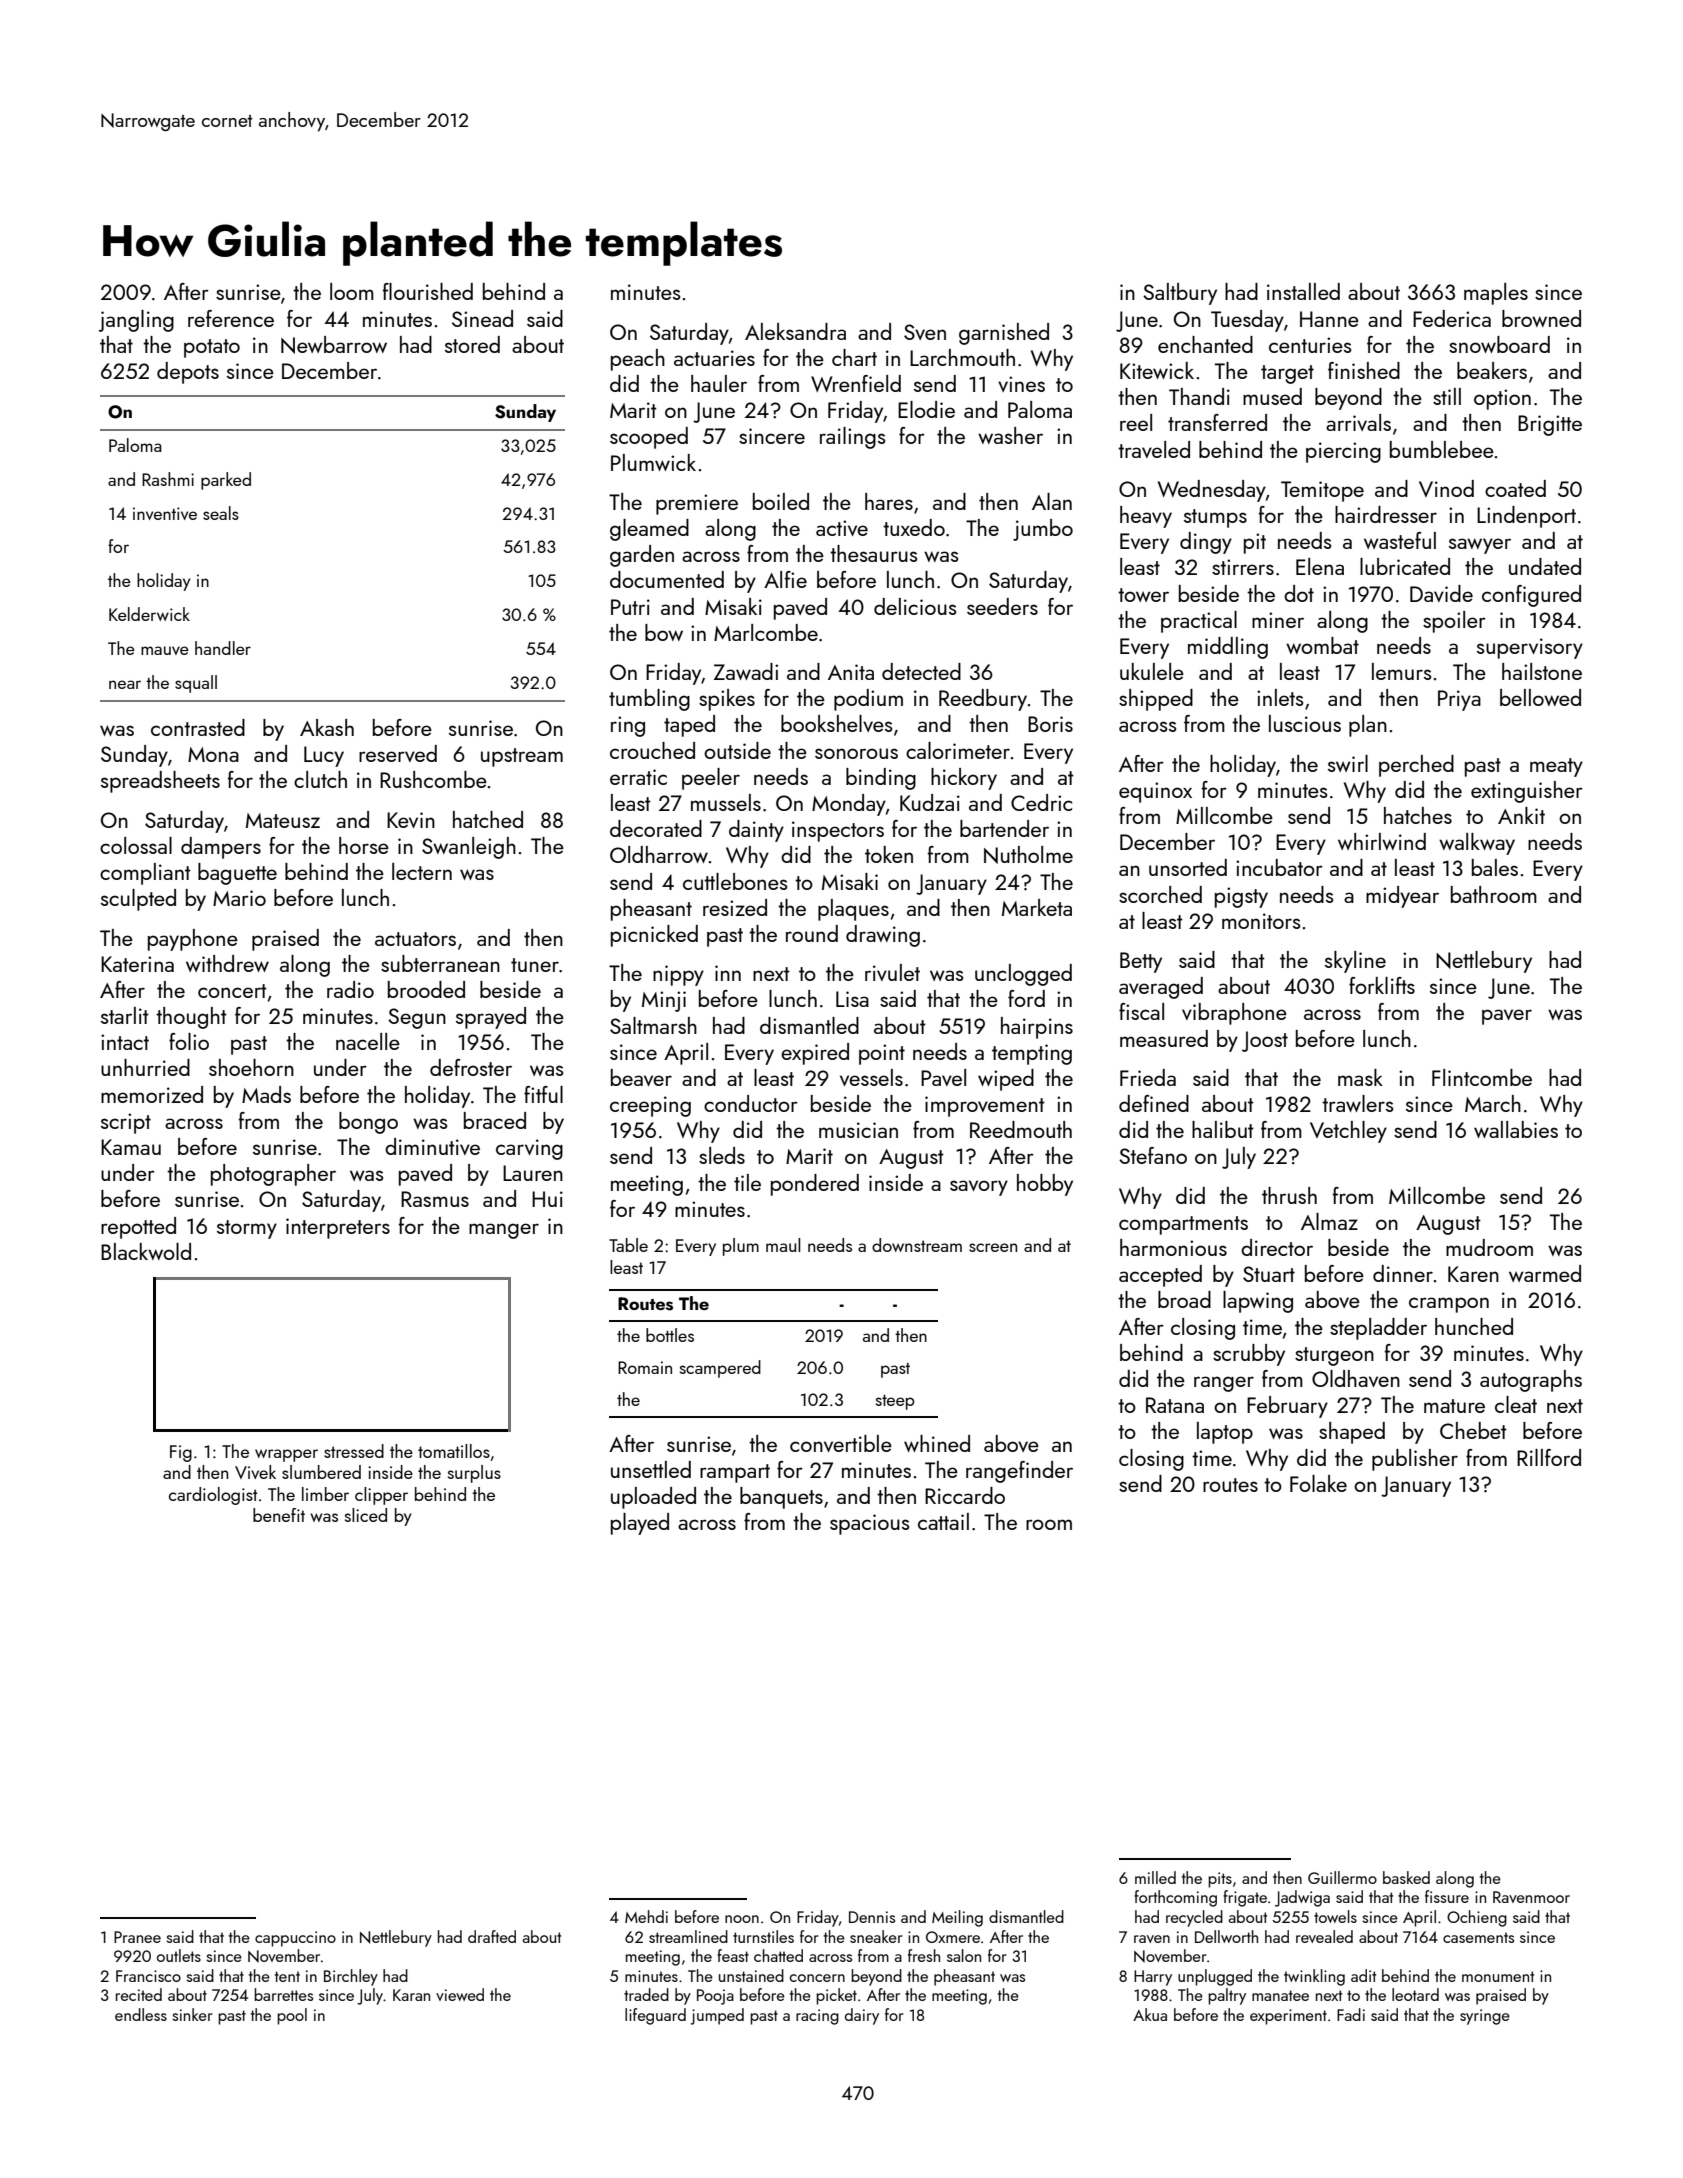 This screenshot has height=2178, width=1683. What do you see at coordinates (1342, 1877) in the screenshot?
I see `Guillermo` at bounding box center [1342, 1877].
